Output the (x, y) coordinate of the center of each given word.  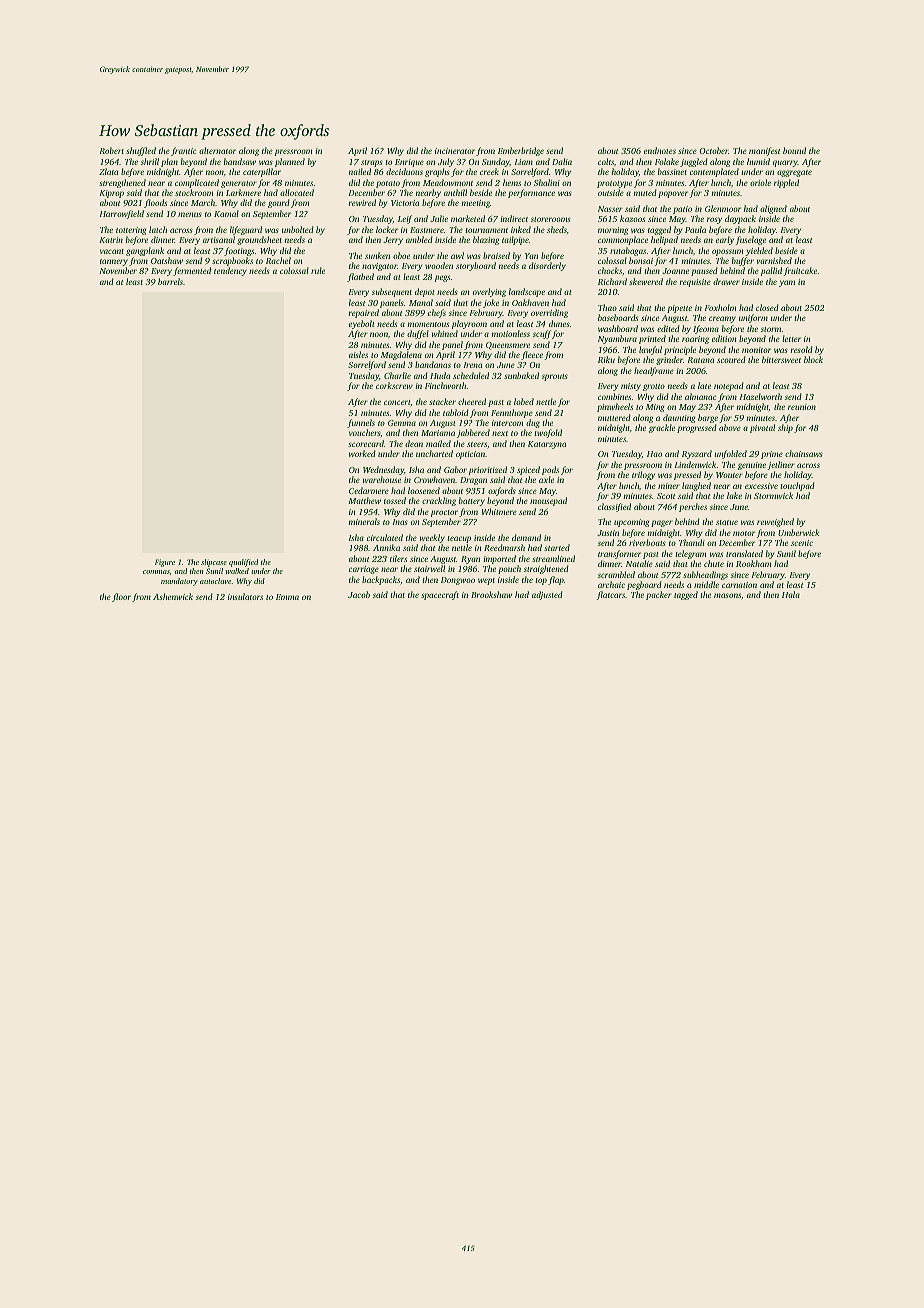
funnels (361, 423)
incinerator (455, 151)
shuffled (141, 151)
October (713, 150)
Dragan (473, 481)
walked (237, 571)
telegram (690, 554)
